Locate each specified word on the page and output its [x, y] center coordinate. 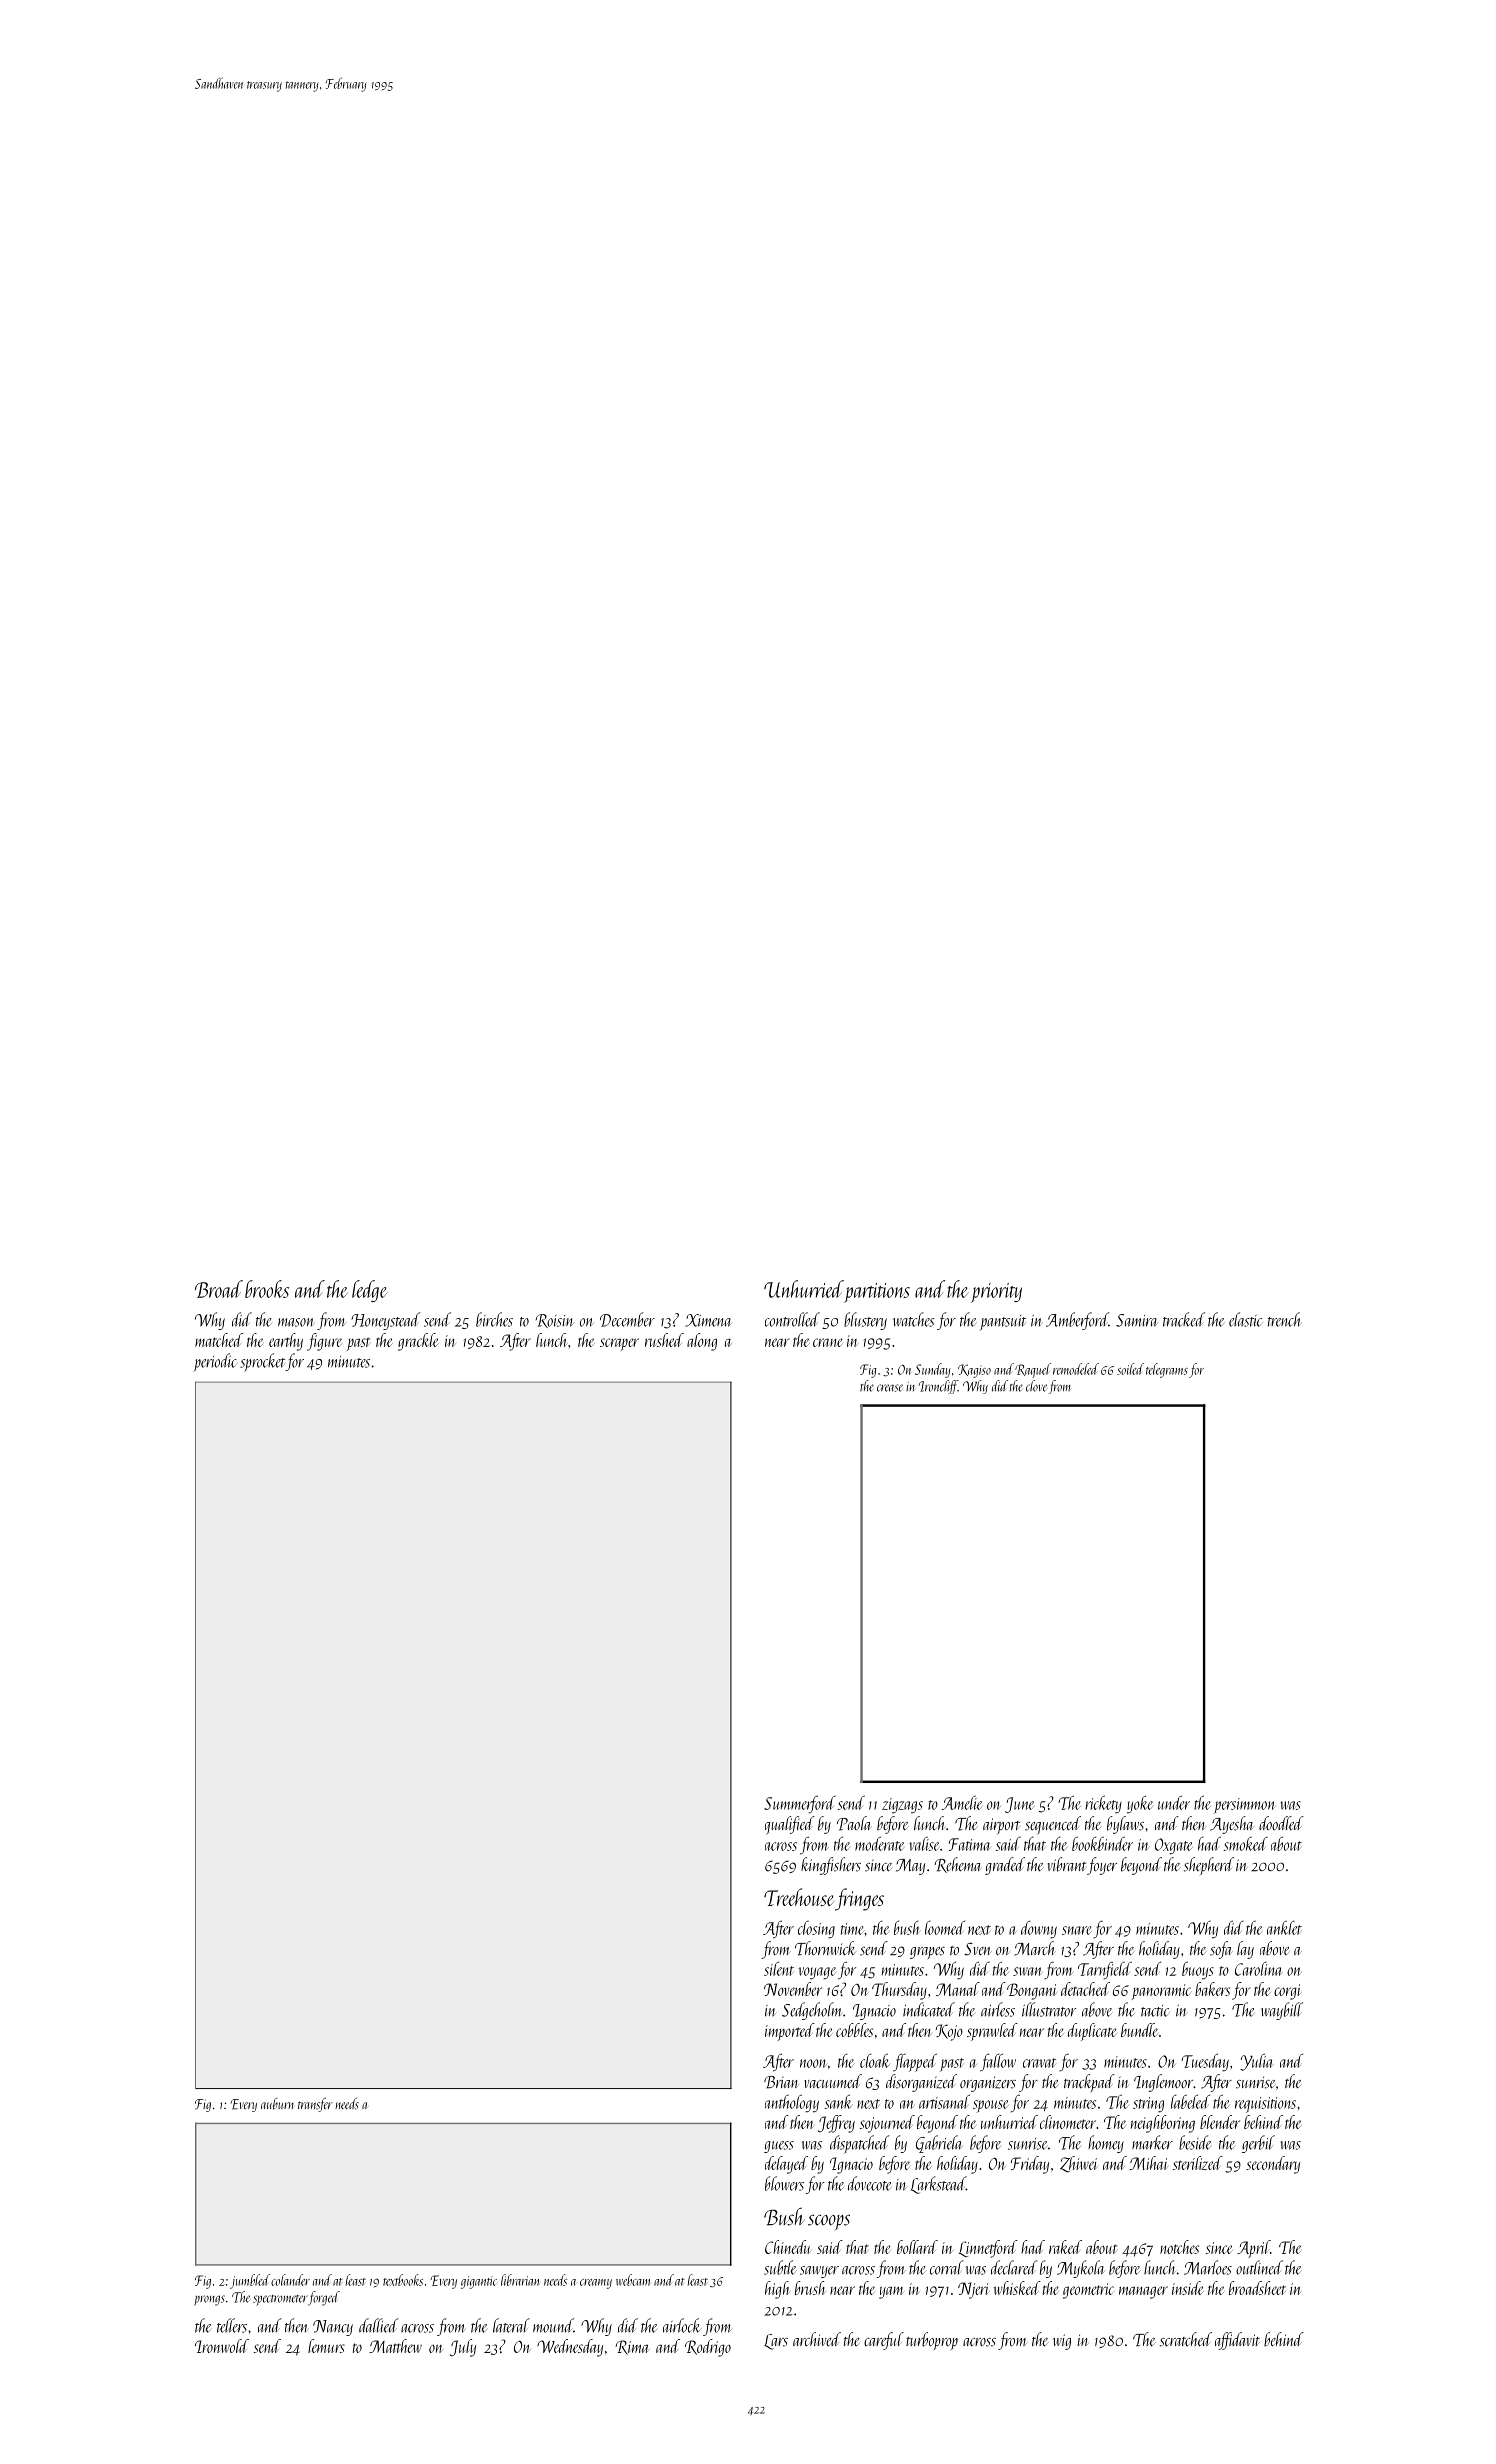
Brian [781, 2082]
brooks [267, 1289]
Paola [853, 1823]
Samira [1137, 1320]
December [627, 1319]
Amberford [1077, 1321]
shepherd [1209, 1866]
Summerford [800, 1805]
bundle [1139, 2030]
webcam [633, 2280]
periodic [215, 1362]
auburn [277, 2104]
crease [890, 1388]
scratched [1186, 2339]
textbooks [403, 2280]
